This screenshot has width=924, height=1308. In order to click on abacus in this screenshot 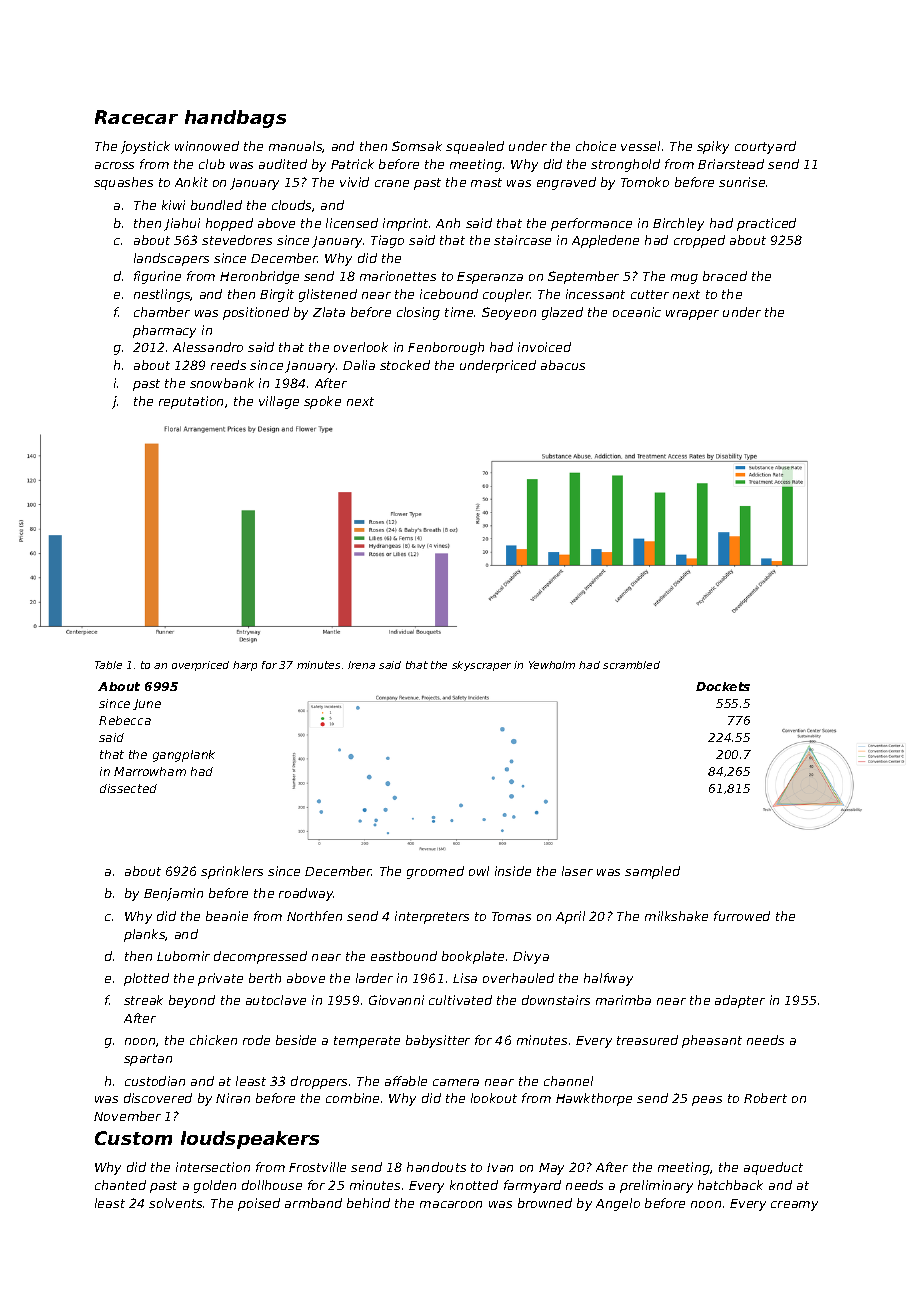, I will do `click(563, 365)`.
